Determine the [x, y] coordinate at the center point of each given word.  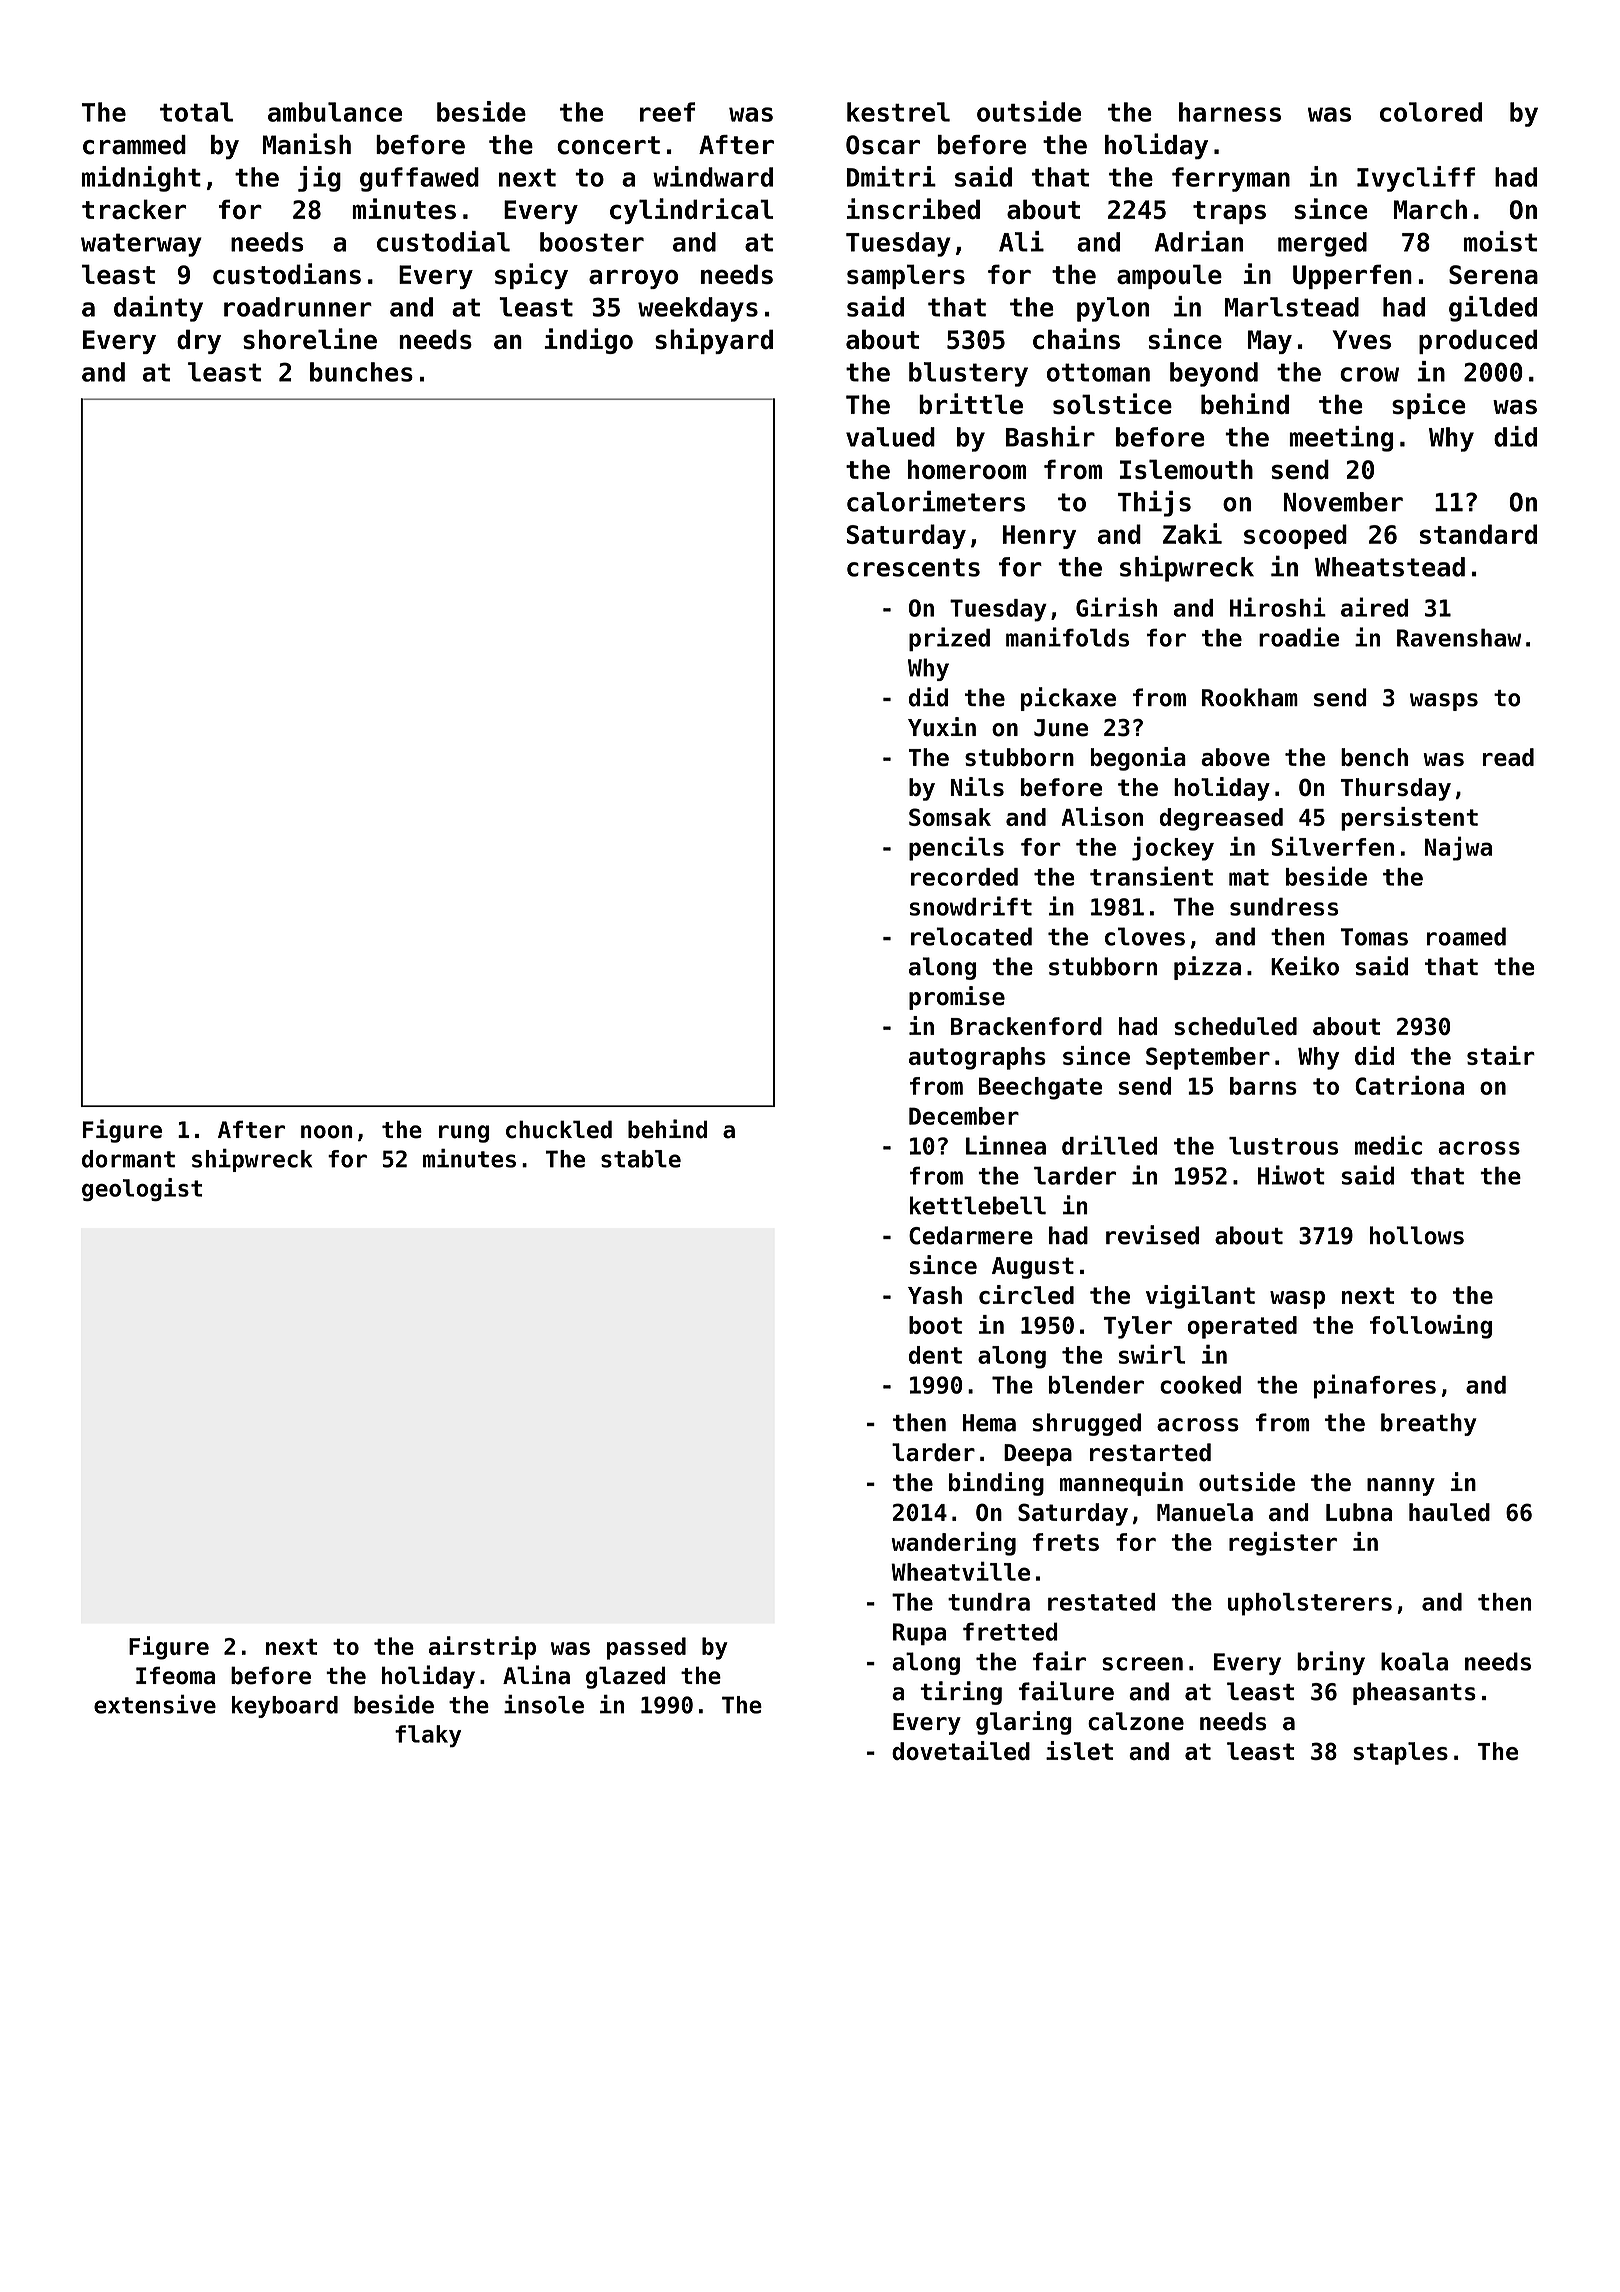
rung [464, 1134]
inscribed [913, 209]
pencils [956, 848]
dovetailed [961, 1750]
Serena [1493, 275]
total [196, 112]
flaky [428, 1736]
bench [1374, 757]
